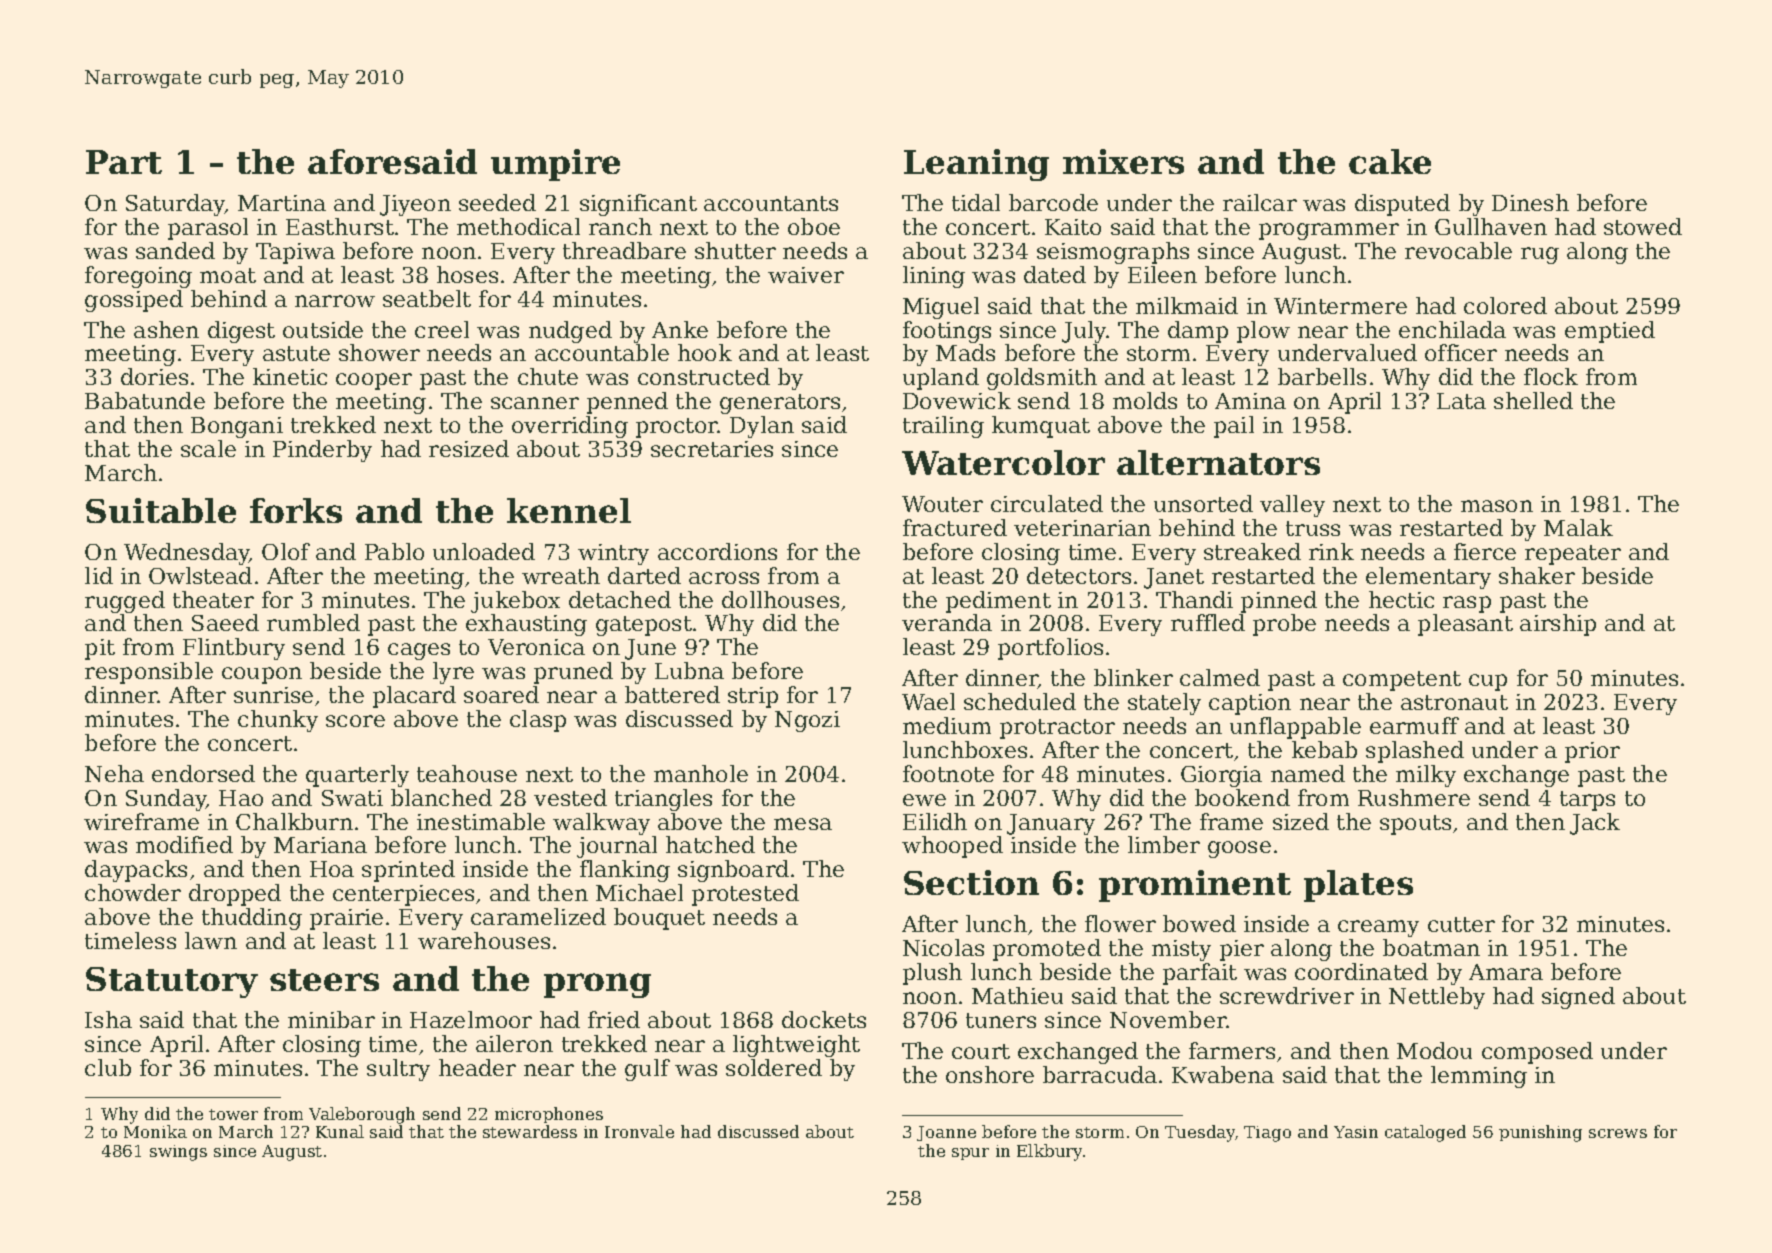 The width and height of the page is (1772, 1253). What do you see at coordinates (108, 1019) in the page?
I see `Isha` at bounding box center [108, 1019].
